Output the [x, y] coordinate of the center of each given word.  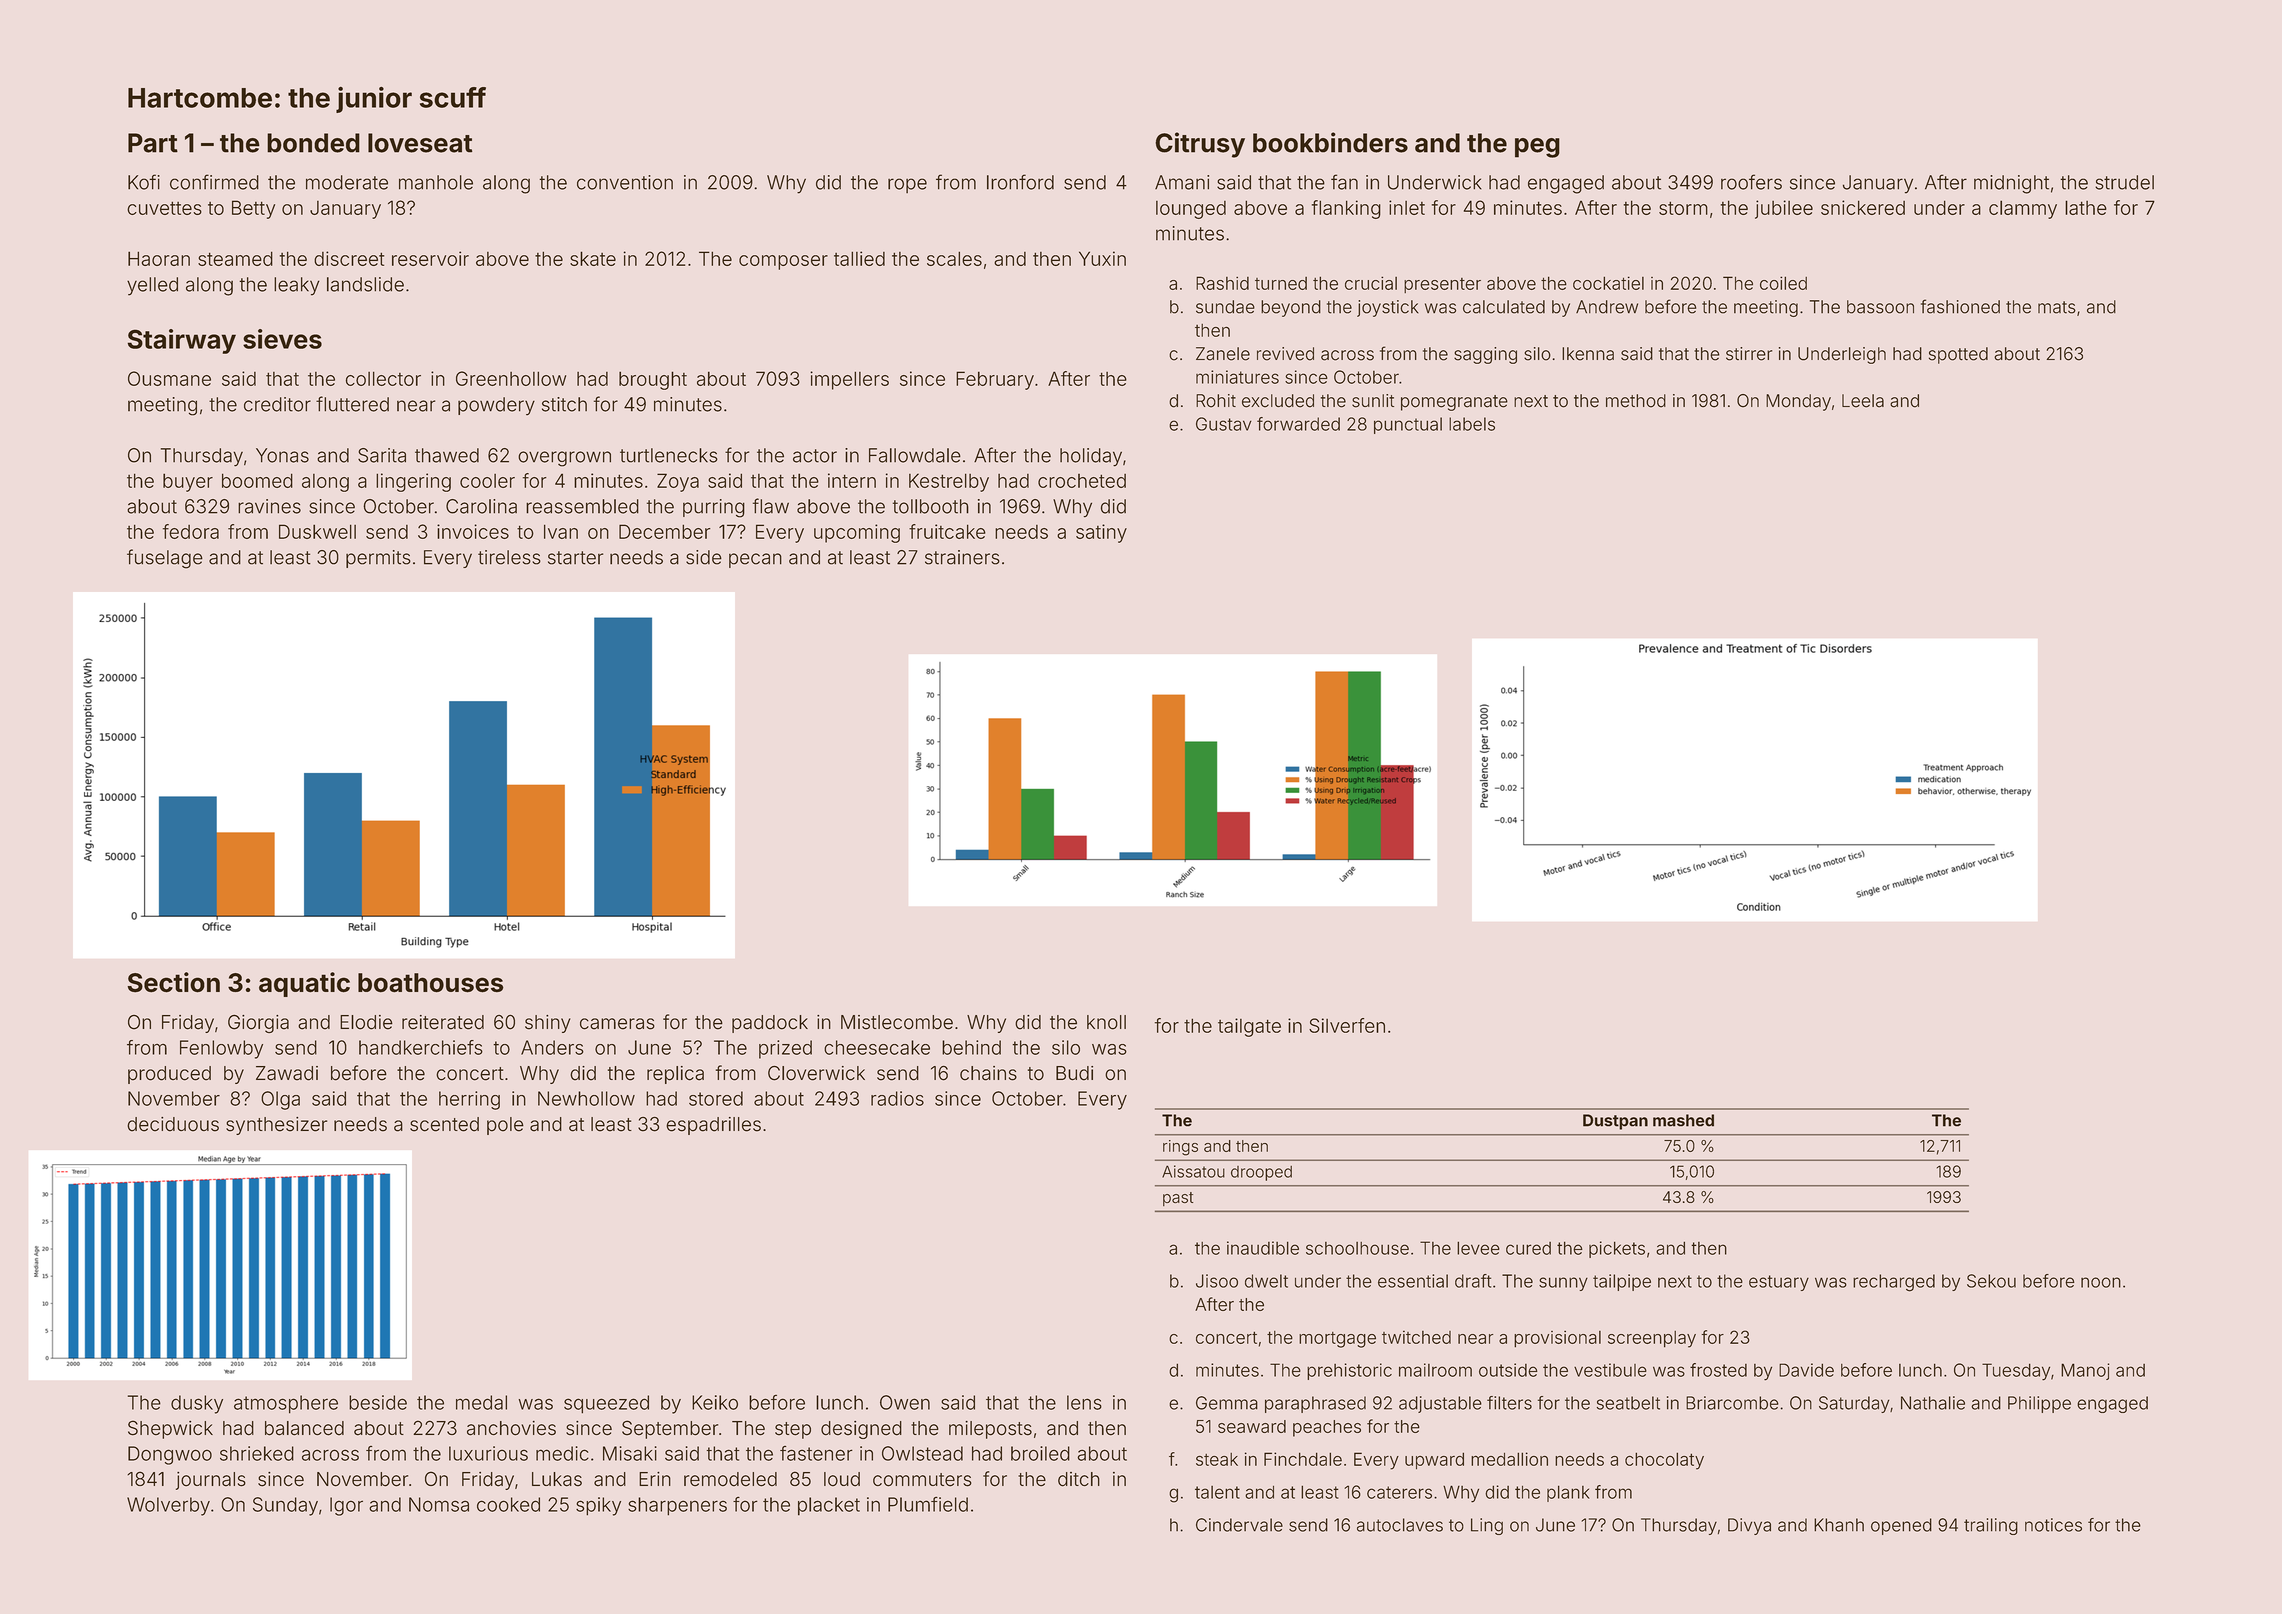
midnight [2011, 184]
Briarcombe [1732, 1403]
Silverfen [1347, 1025]
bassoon [1880, 307]
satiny [1101, 533]
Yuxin [1102, 258]
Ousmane [169, 378]
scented [444, 1124]
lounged [1191, 210]
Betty [253, 209]
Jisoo [1217, 1281]
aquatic [304, 984]
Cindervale [1239, 1525]
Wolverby [168, 1506]
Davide [1806, 1370]
